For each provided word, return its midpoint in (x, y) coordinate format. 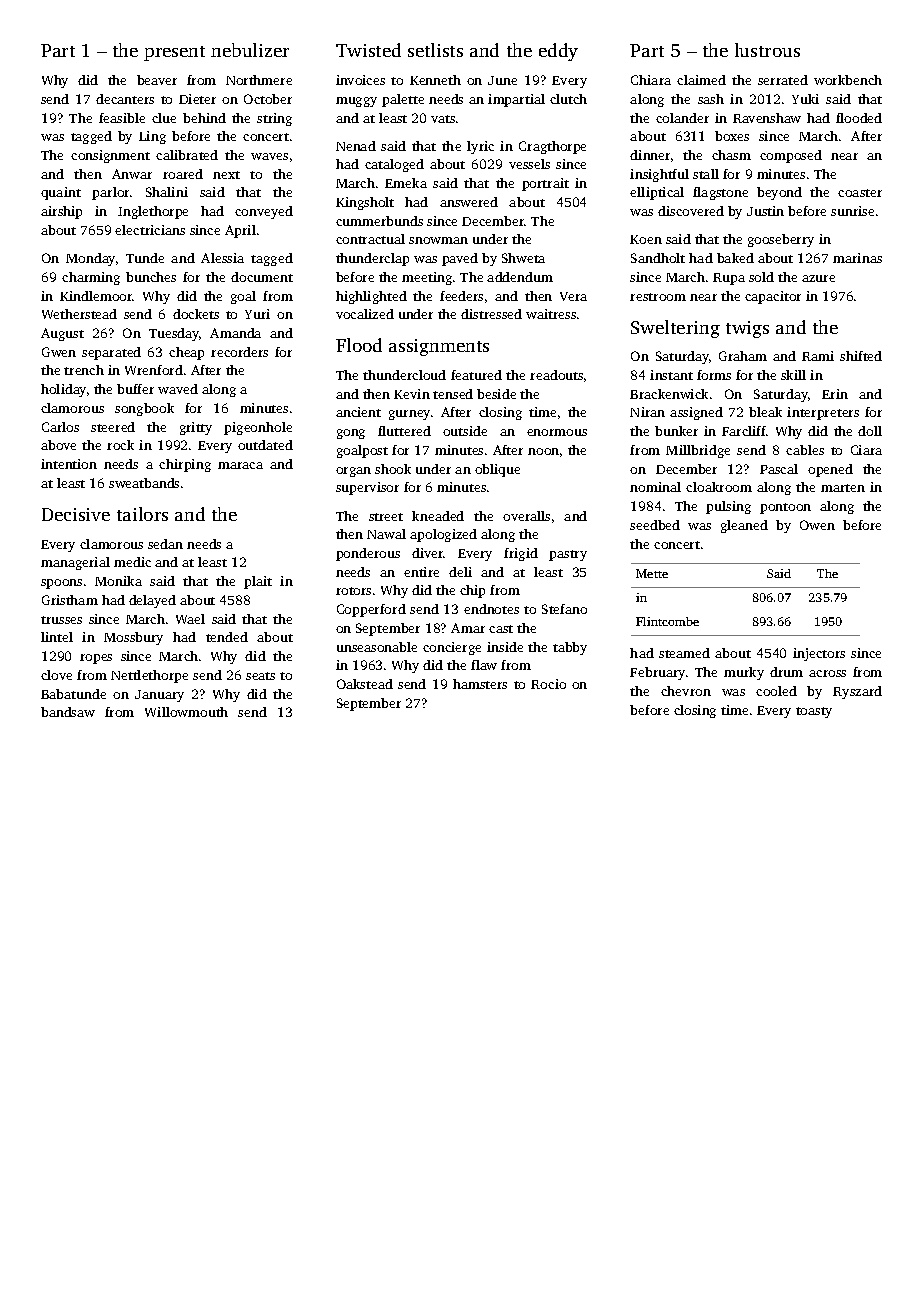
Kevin (412, 394)
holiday (63, 390)
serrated (783, 80)
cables (805, 450)
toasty (814, 712)
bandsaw (68, 712)
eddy (558, 52)
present (174, 53)
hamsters (480, 684)
